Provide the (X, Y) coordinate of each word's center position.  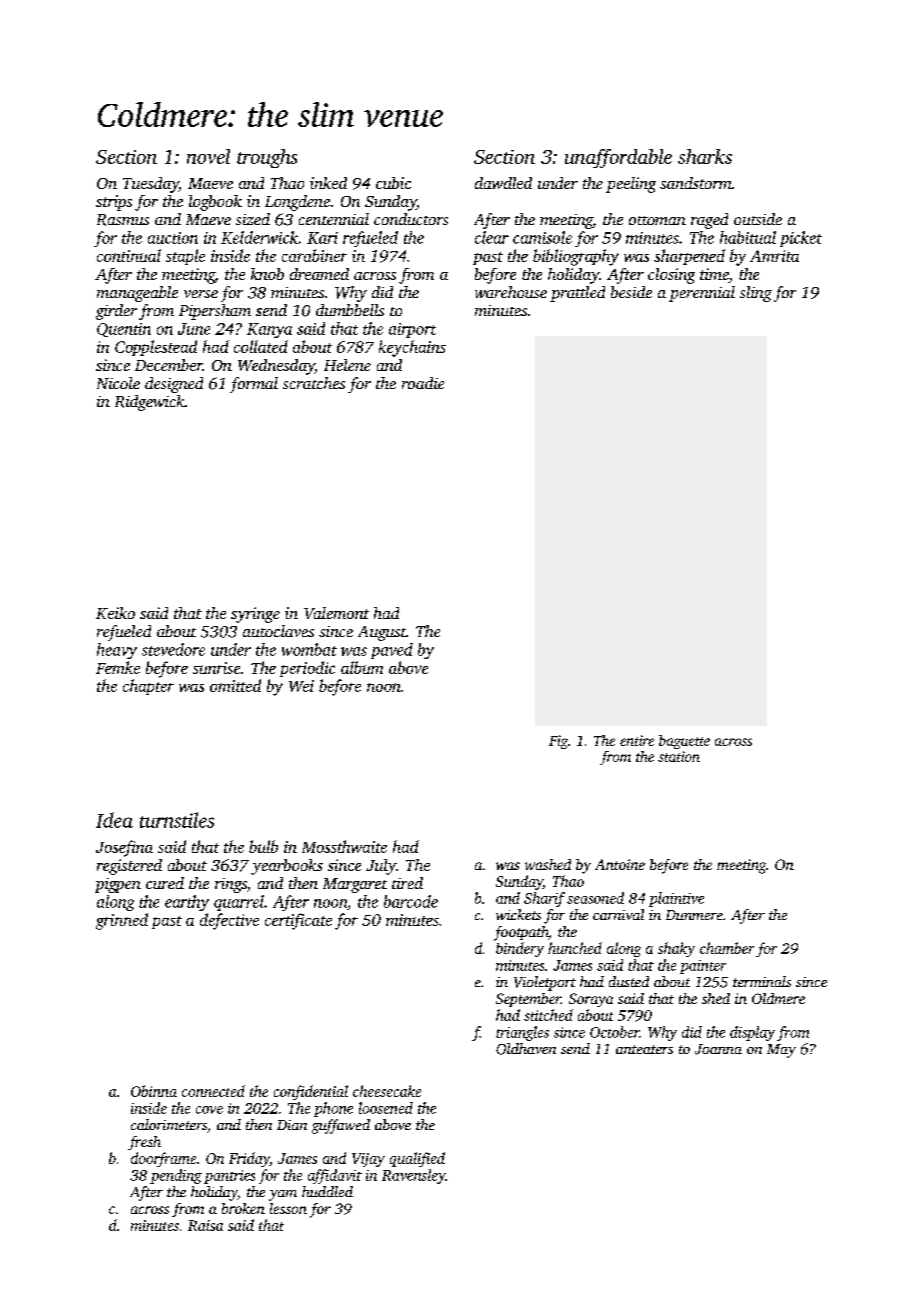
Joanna (718, 1049)
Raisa (205, 1225)
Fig (558, 742)
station (679, 756)
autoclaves (278, 631)
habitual (748, 237)
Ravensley (414, 1176)
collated (261, 346)
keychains (412, 348)
